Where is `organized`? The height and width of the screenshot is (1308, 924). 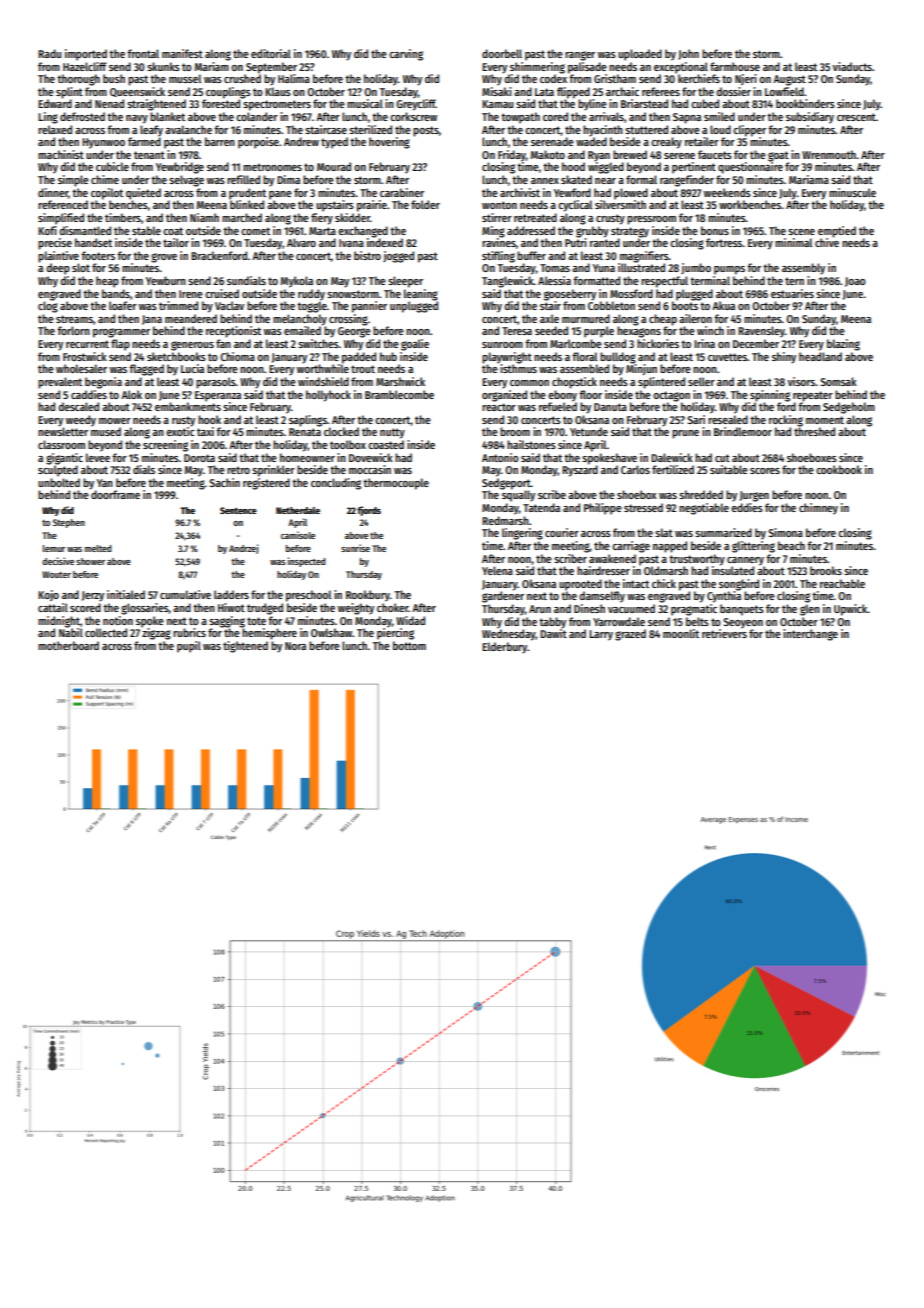 organized is located at coordinates (504, 396).
